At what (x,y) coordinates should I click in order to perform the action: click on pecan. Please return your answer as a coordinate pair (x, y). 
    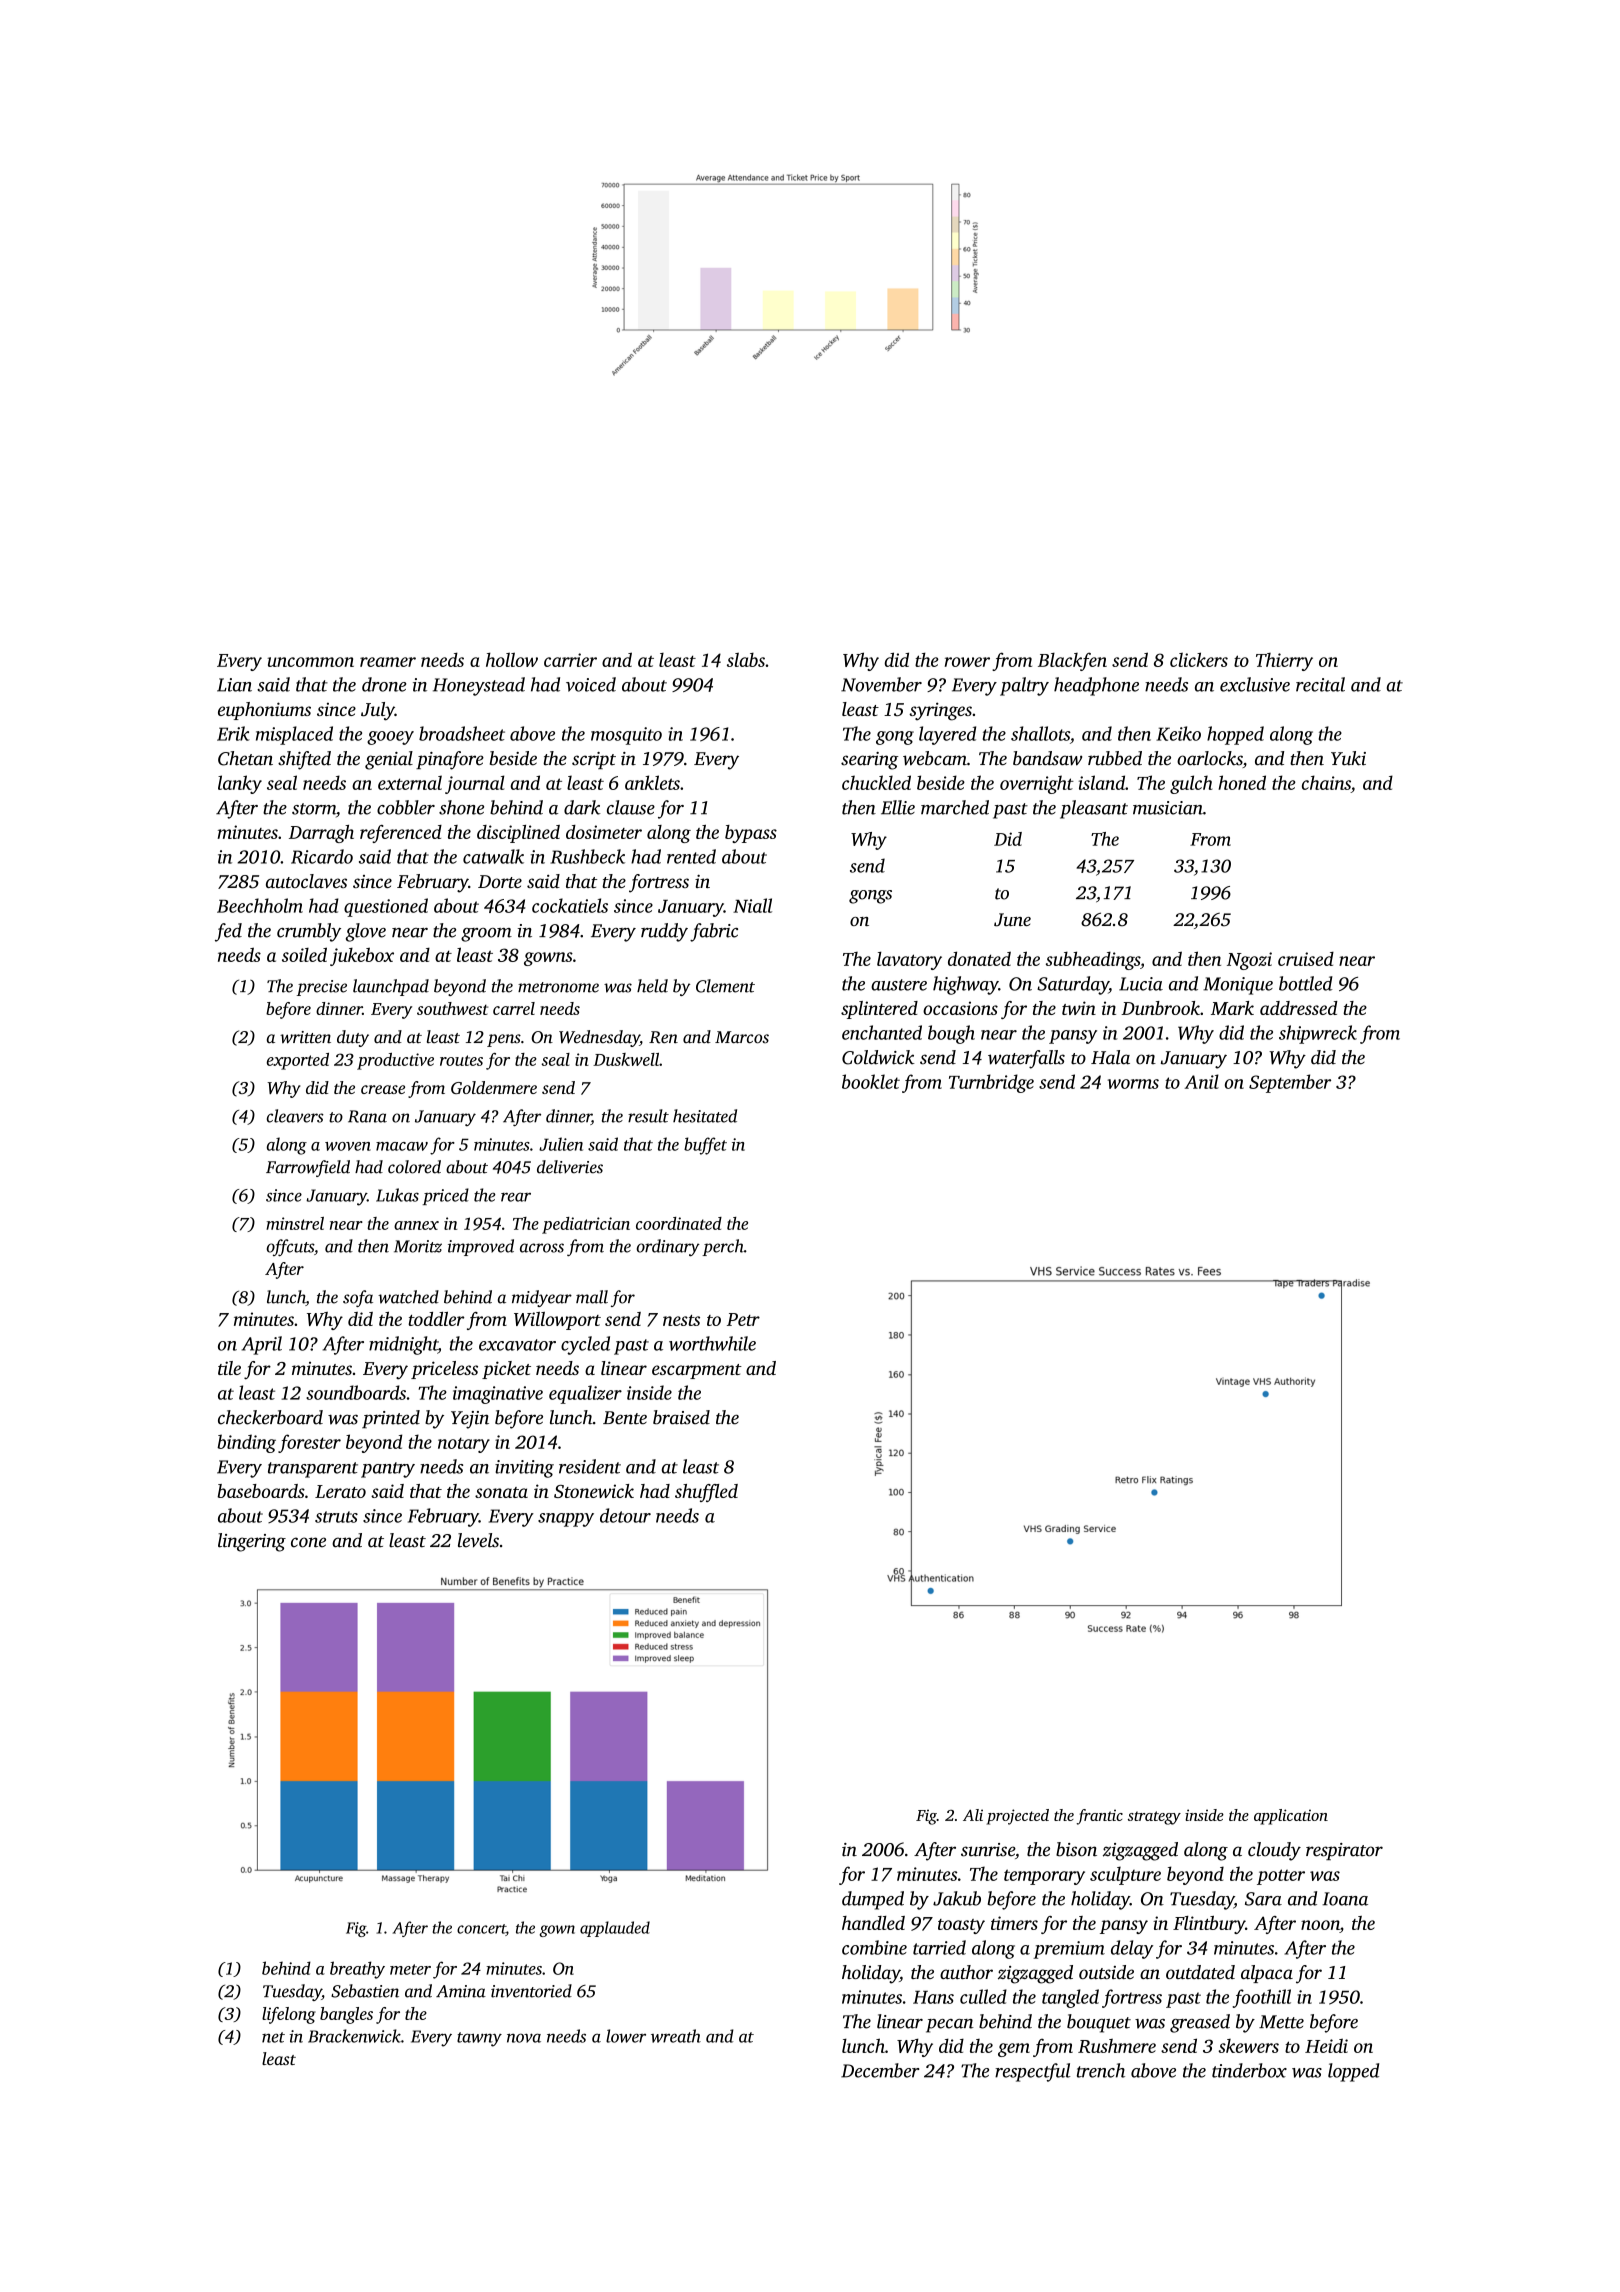
    Looking at the image, I should click on (950, 2026).
